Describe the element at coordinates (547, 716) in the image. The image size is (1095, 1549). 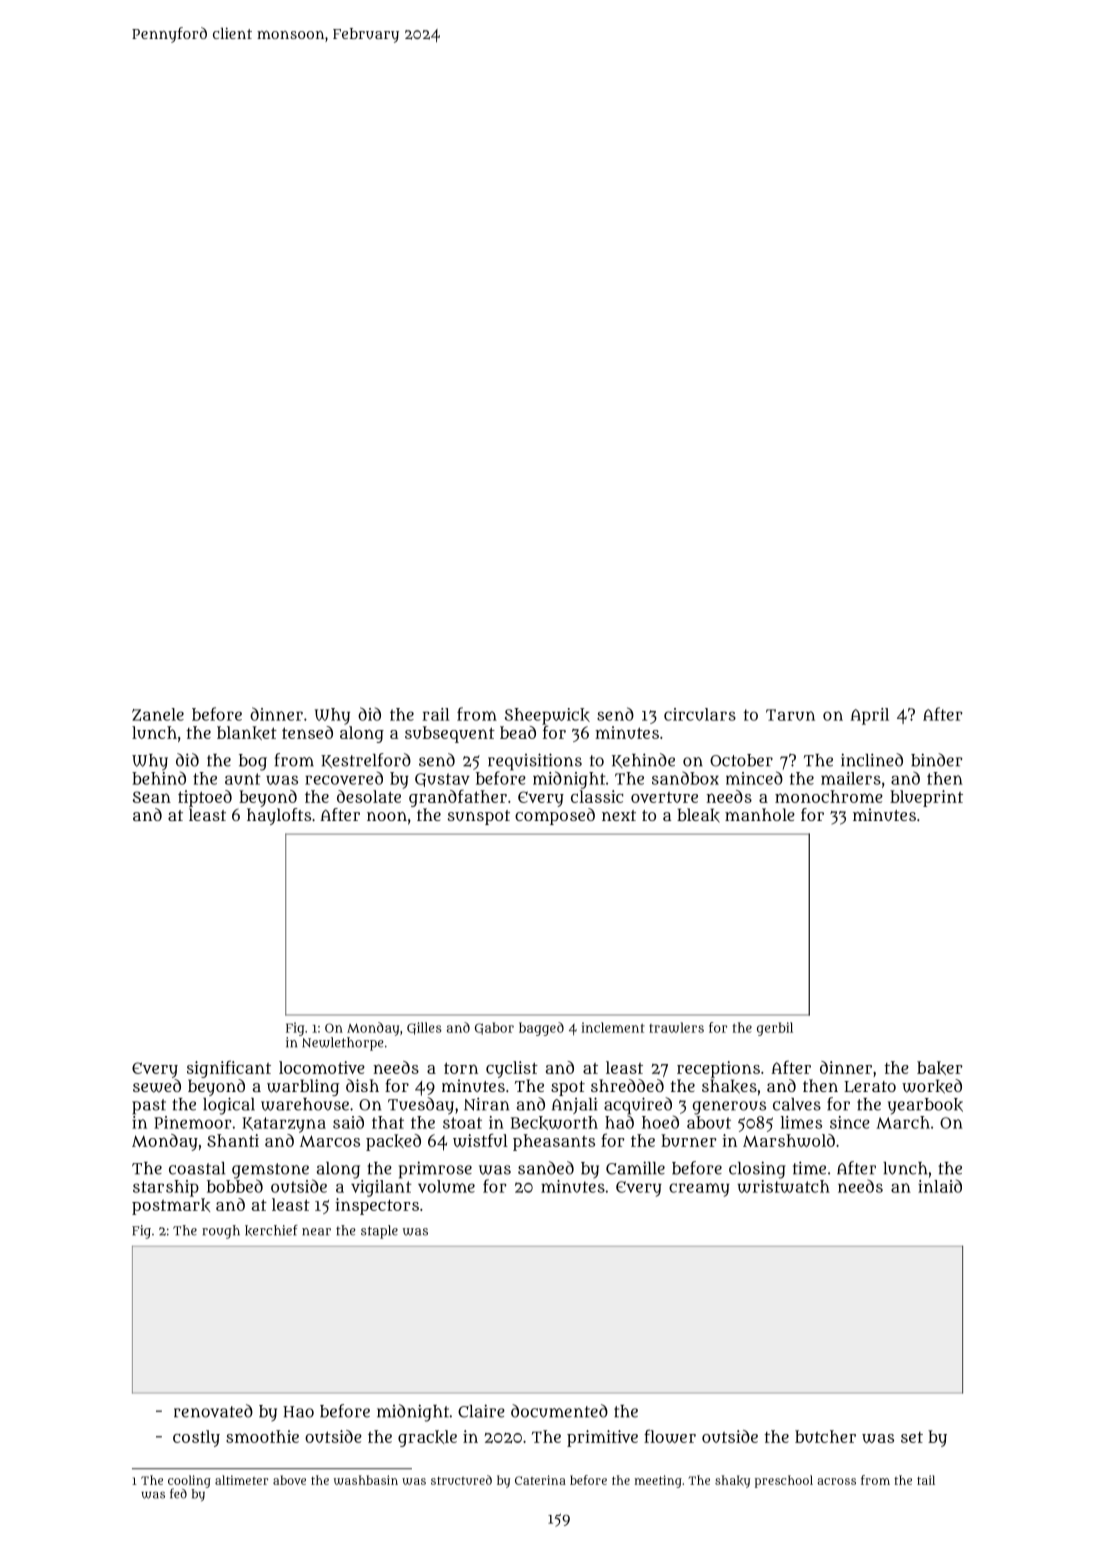
I see `Sheepwick` at that location.
